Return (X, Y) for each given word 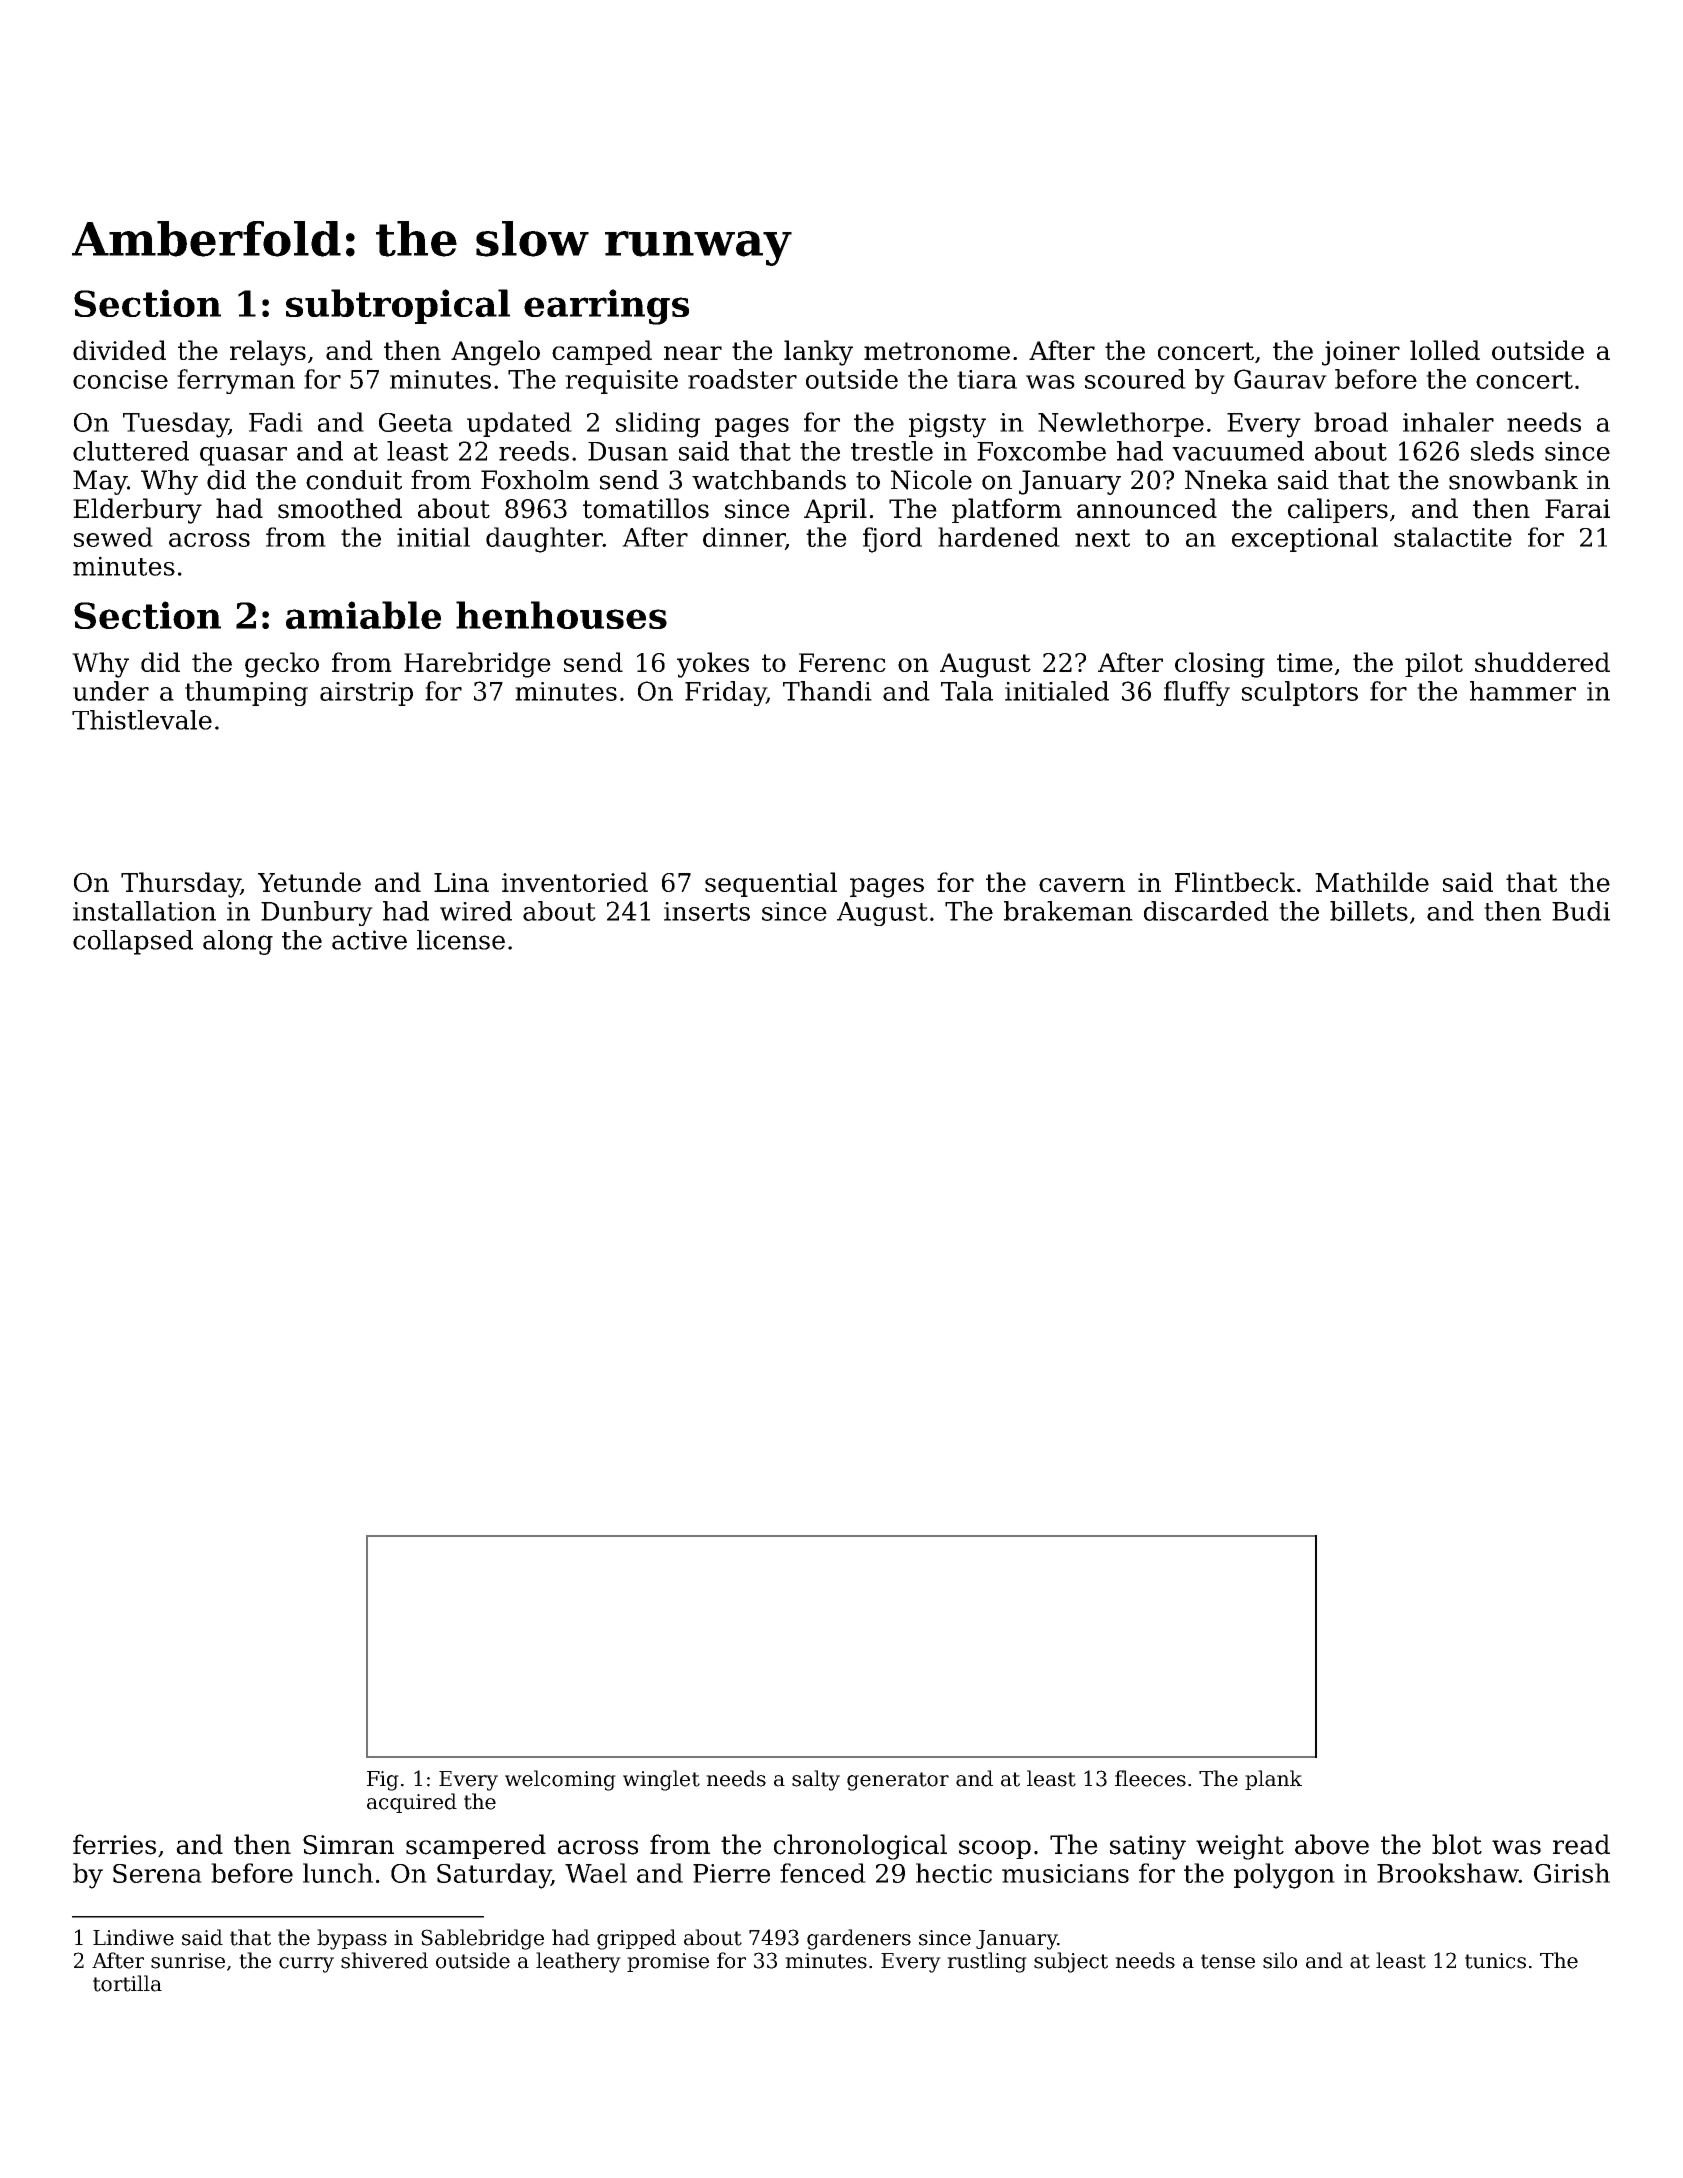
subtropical (398, 306)
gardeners (859, 1939)
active (369, 940)
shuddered (1542, 662)
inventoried (575, 882)
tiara (987, 379)
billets (1369, 911)
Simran (348, 1845)
